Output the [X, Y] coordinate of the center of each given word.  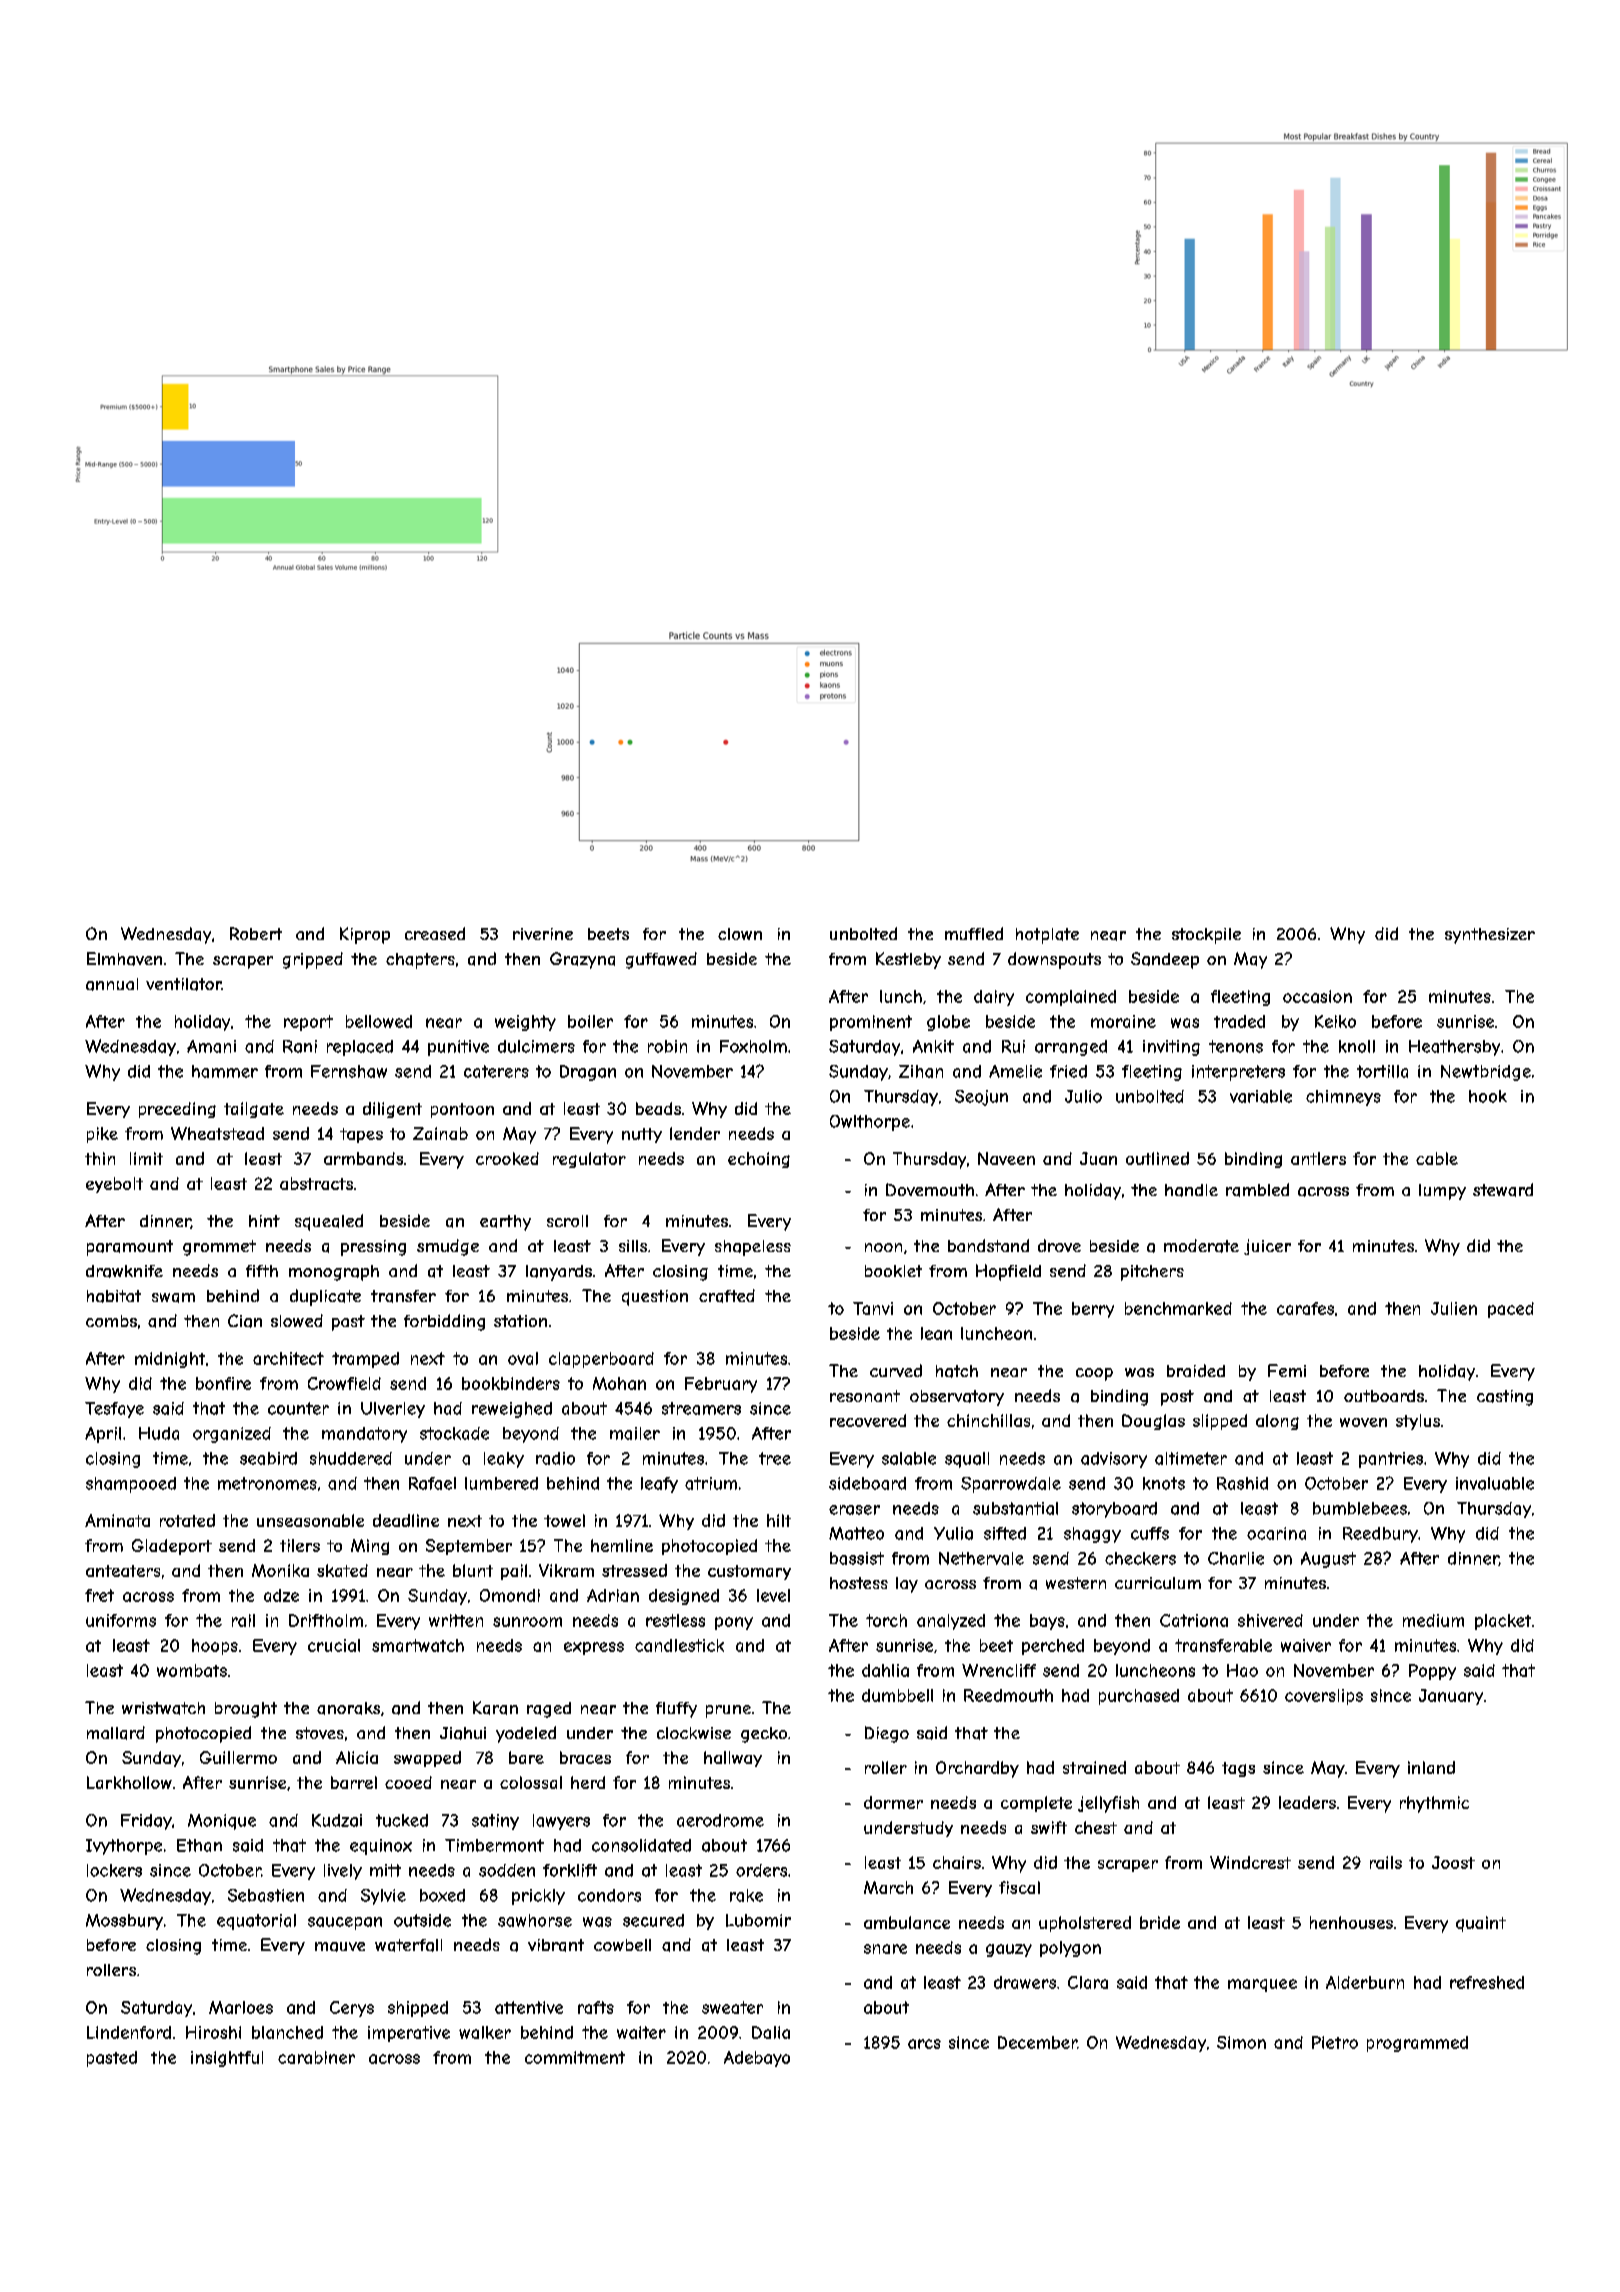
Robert [256, 933]
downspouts [1054, 960]
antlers [1318, 1158]
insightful [227, 2059]
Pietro [1335, 2042]
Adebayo [757, 2059]
